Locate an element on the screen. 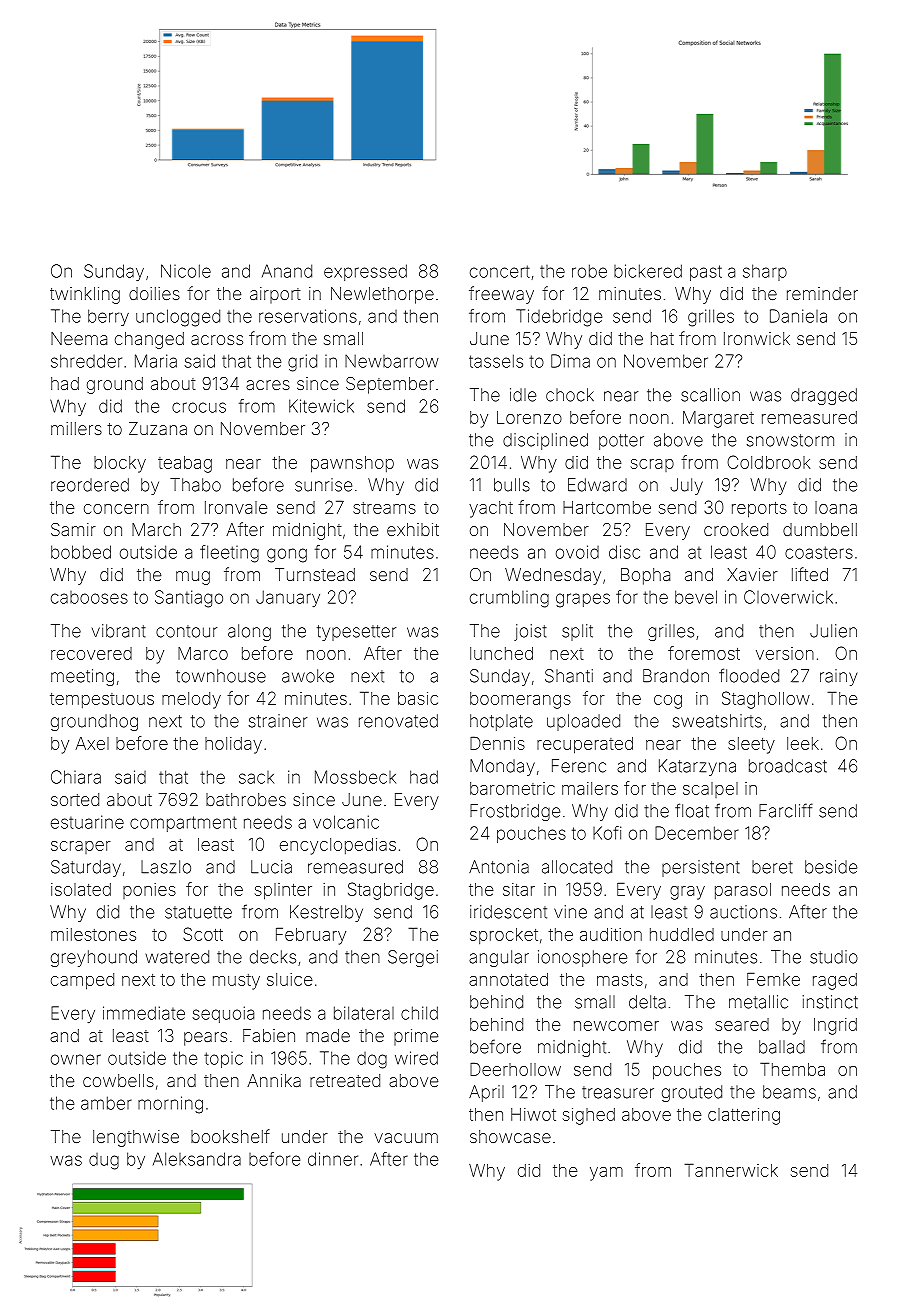 The width and height of the screenshot is (908, 1316). Themba is located at coordinates (792, 1069).
